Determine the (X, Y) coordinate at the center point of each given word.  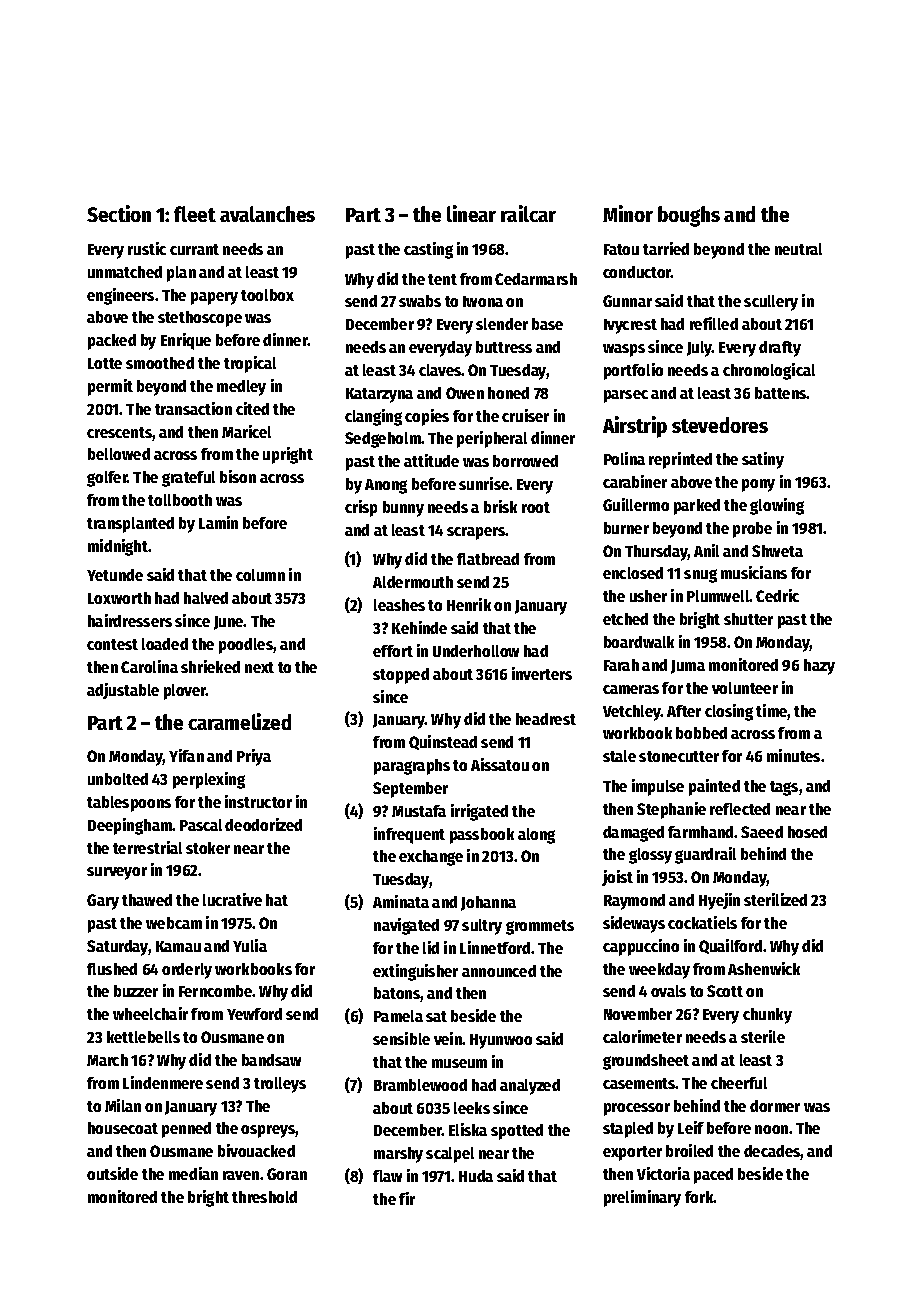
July (699, 349)
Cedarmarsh (536, 279)
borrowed (525, 461)
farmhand (700, 832)
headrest (546, 719)
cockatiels (702, 922)
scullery (771, 303)
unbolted (118, 779)
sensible (401, 1038)
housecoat (123, 1128)
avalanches (267, 214)
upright (288, 455)
